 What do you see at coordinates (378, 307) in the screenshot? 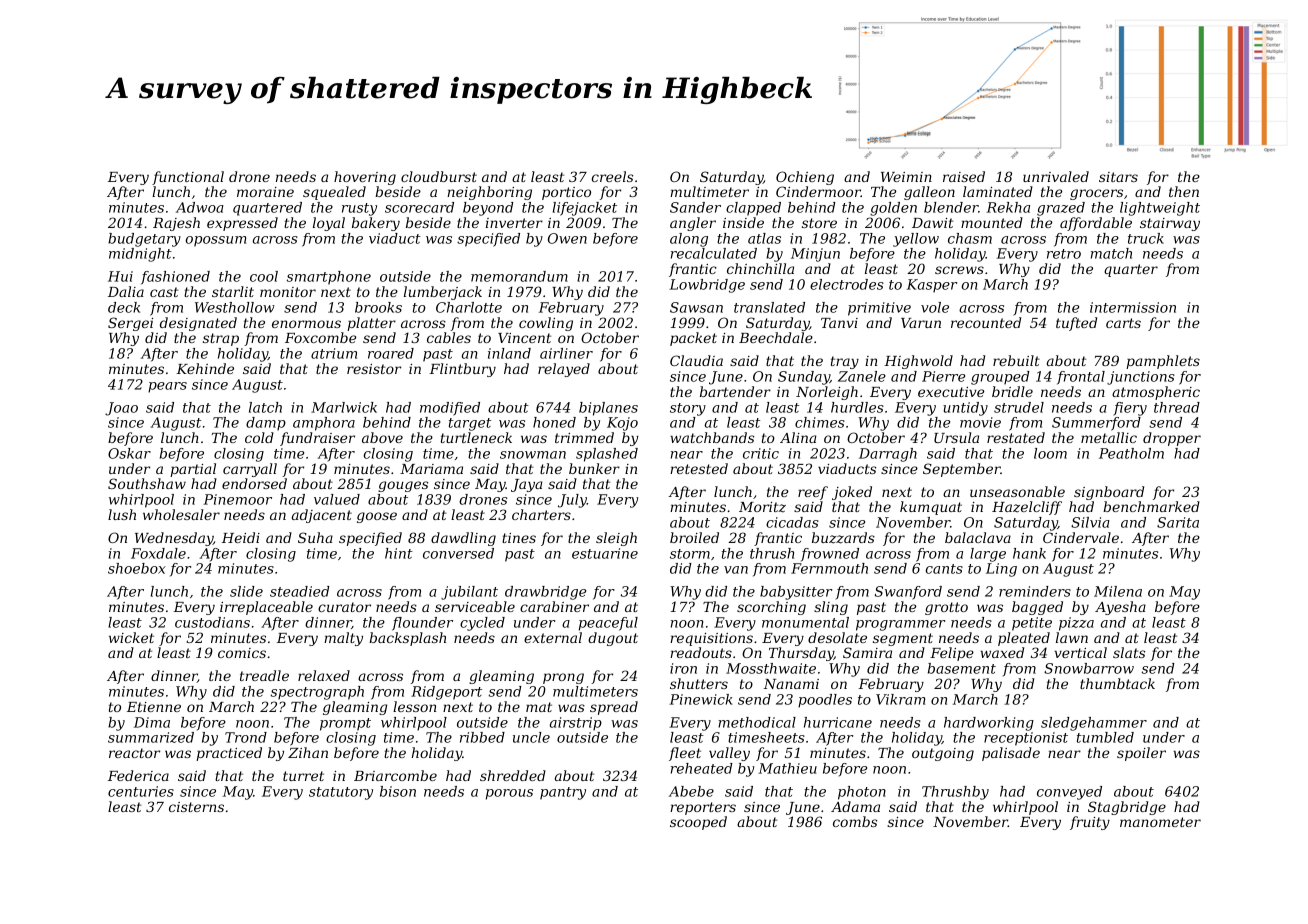
I see `brooks` at bounding box center [378, 307].
